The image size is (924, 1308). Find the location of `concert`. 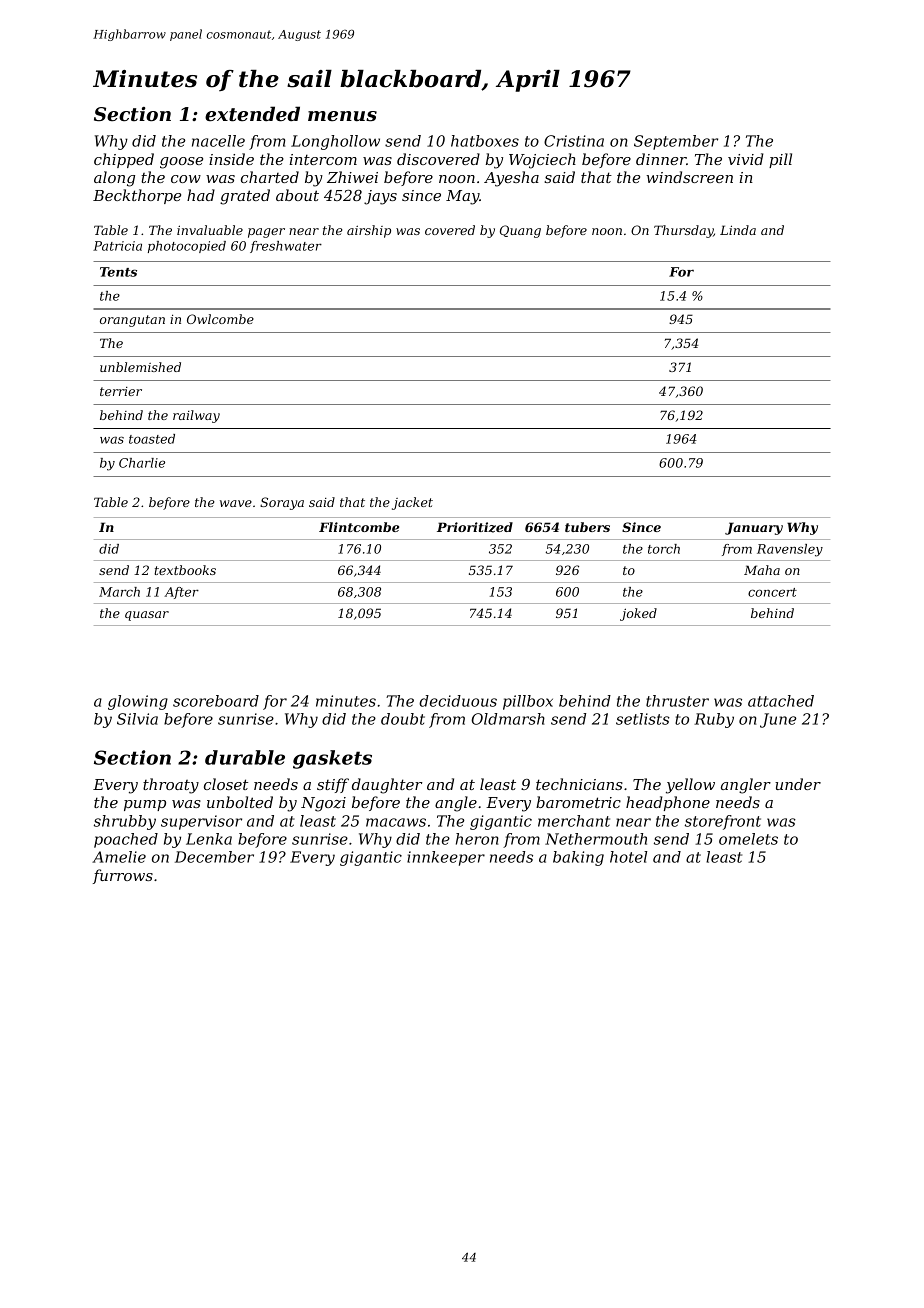

concert is located at coordinates (772, 592).
